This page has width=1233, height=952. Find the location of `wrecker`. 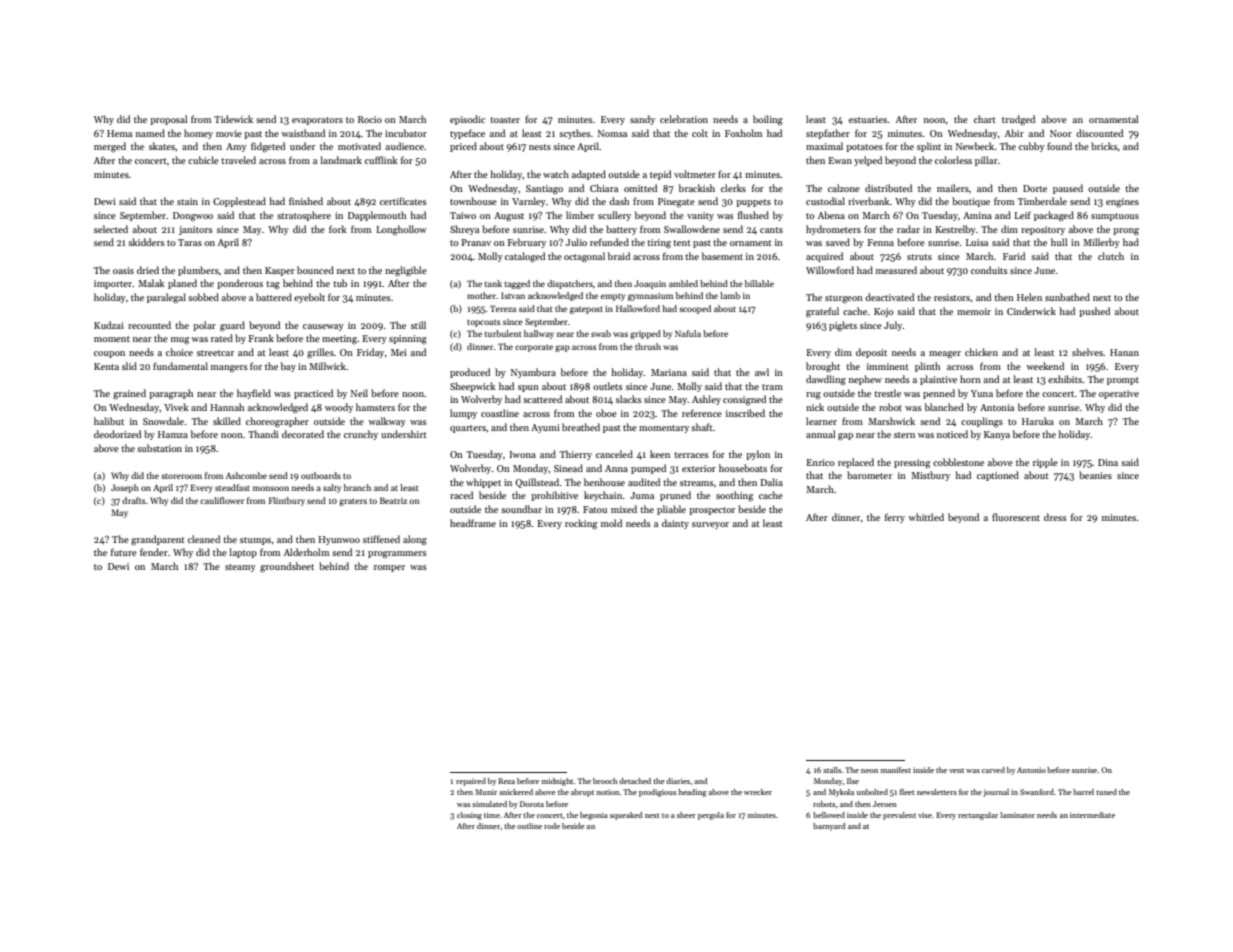

wrecker is located at coordinates (758, 792).
